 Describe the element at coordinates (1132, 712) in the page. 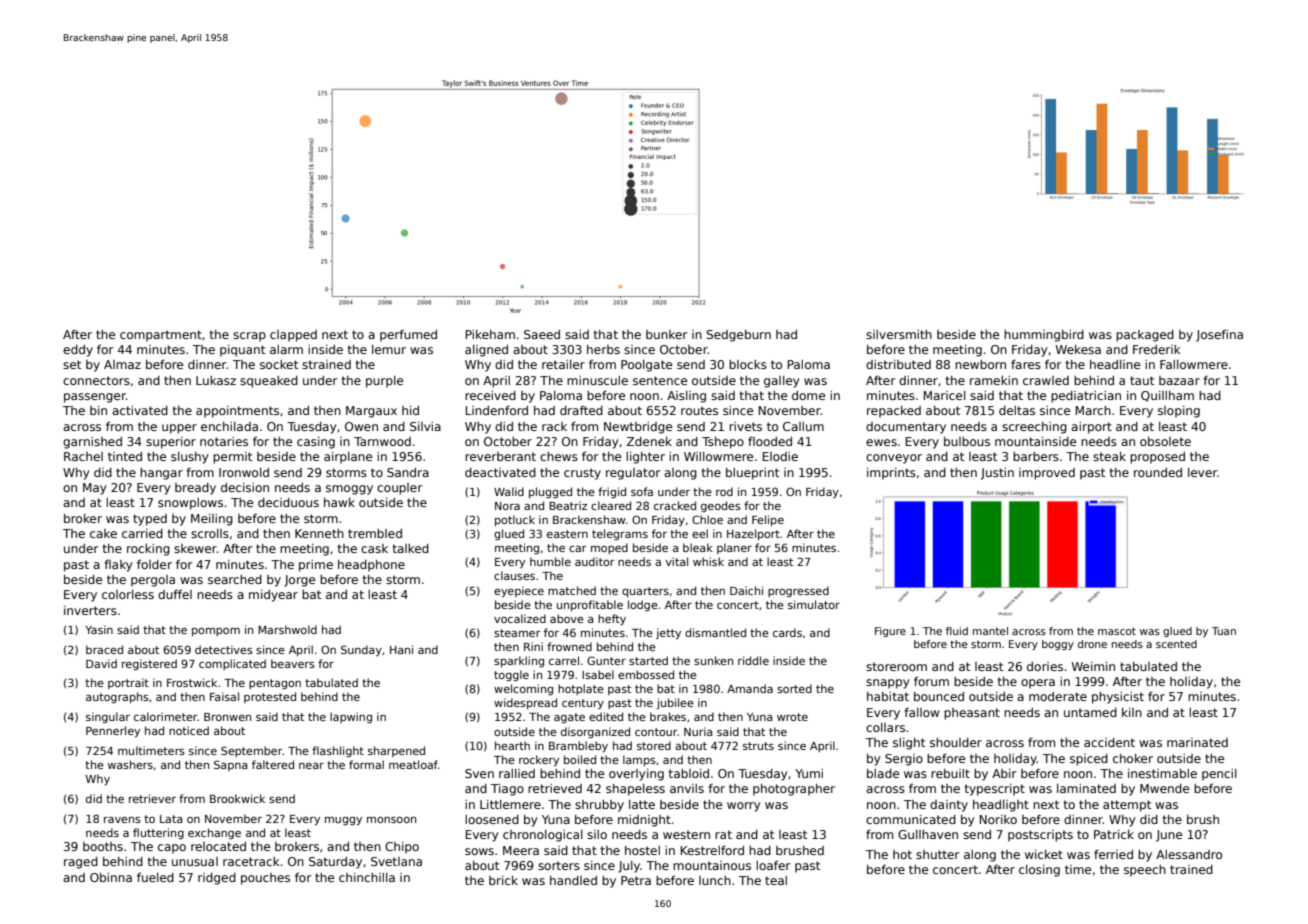

I see `kiln` at that location.
